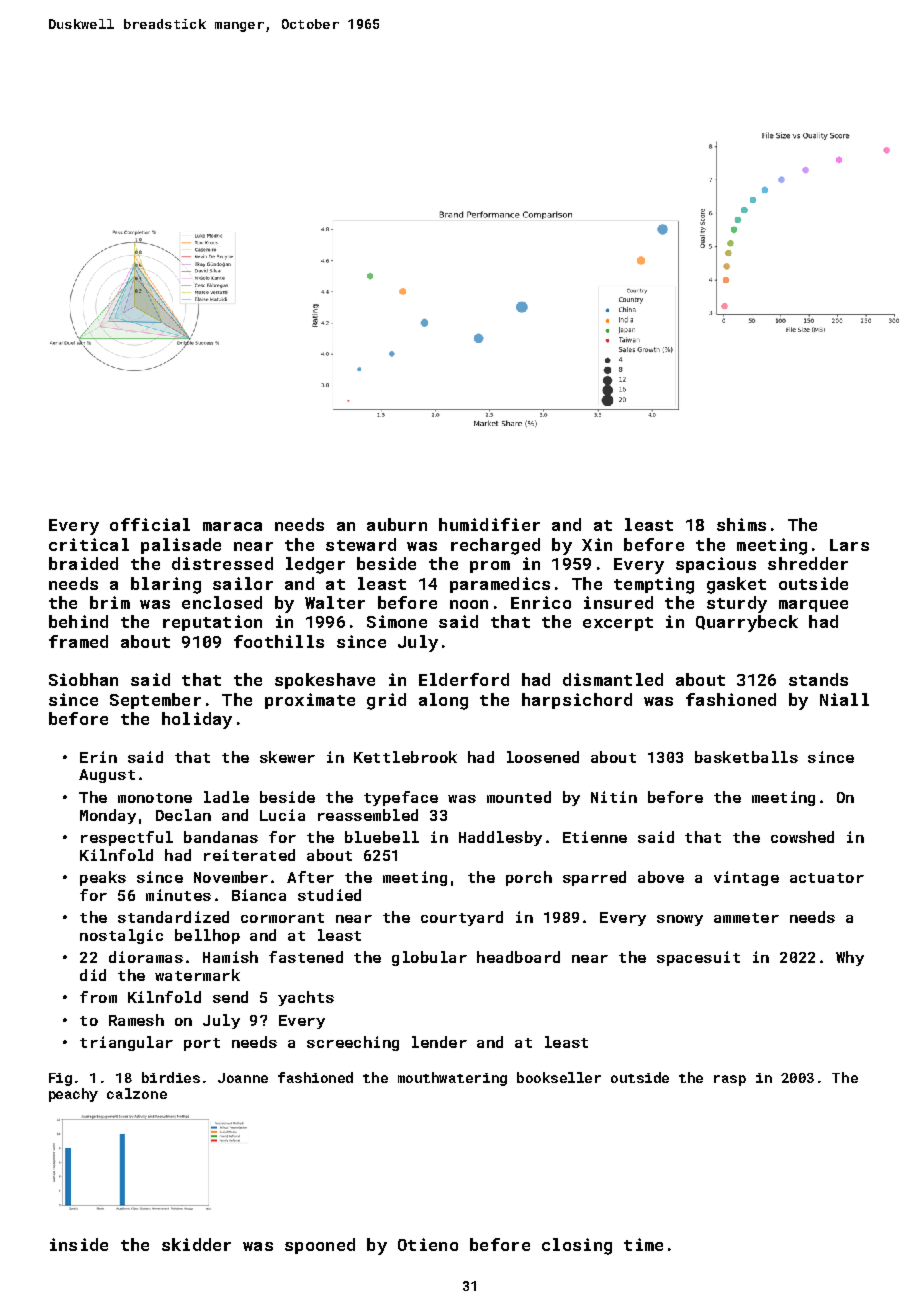 This screenshot has height=1314, width=924. What do you see at coordinates (613, 679) in the screenshot?
I see `dismantled` at bounding box center [613, 679].
